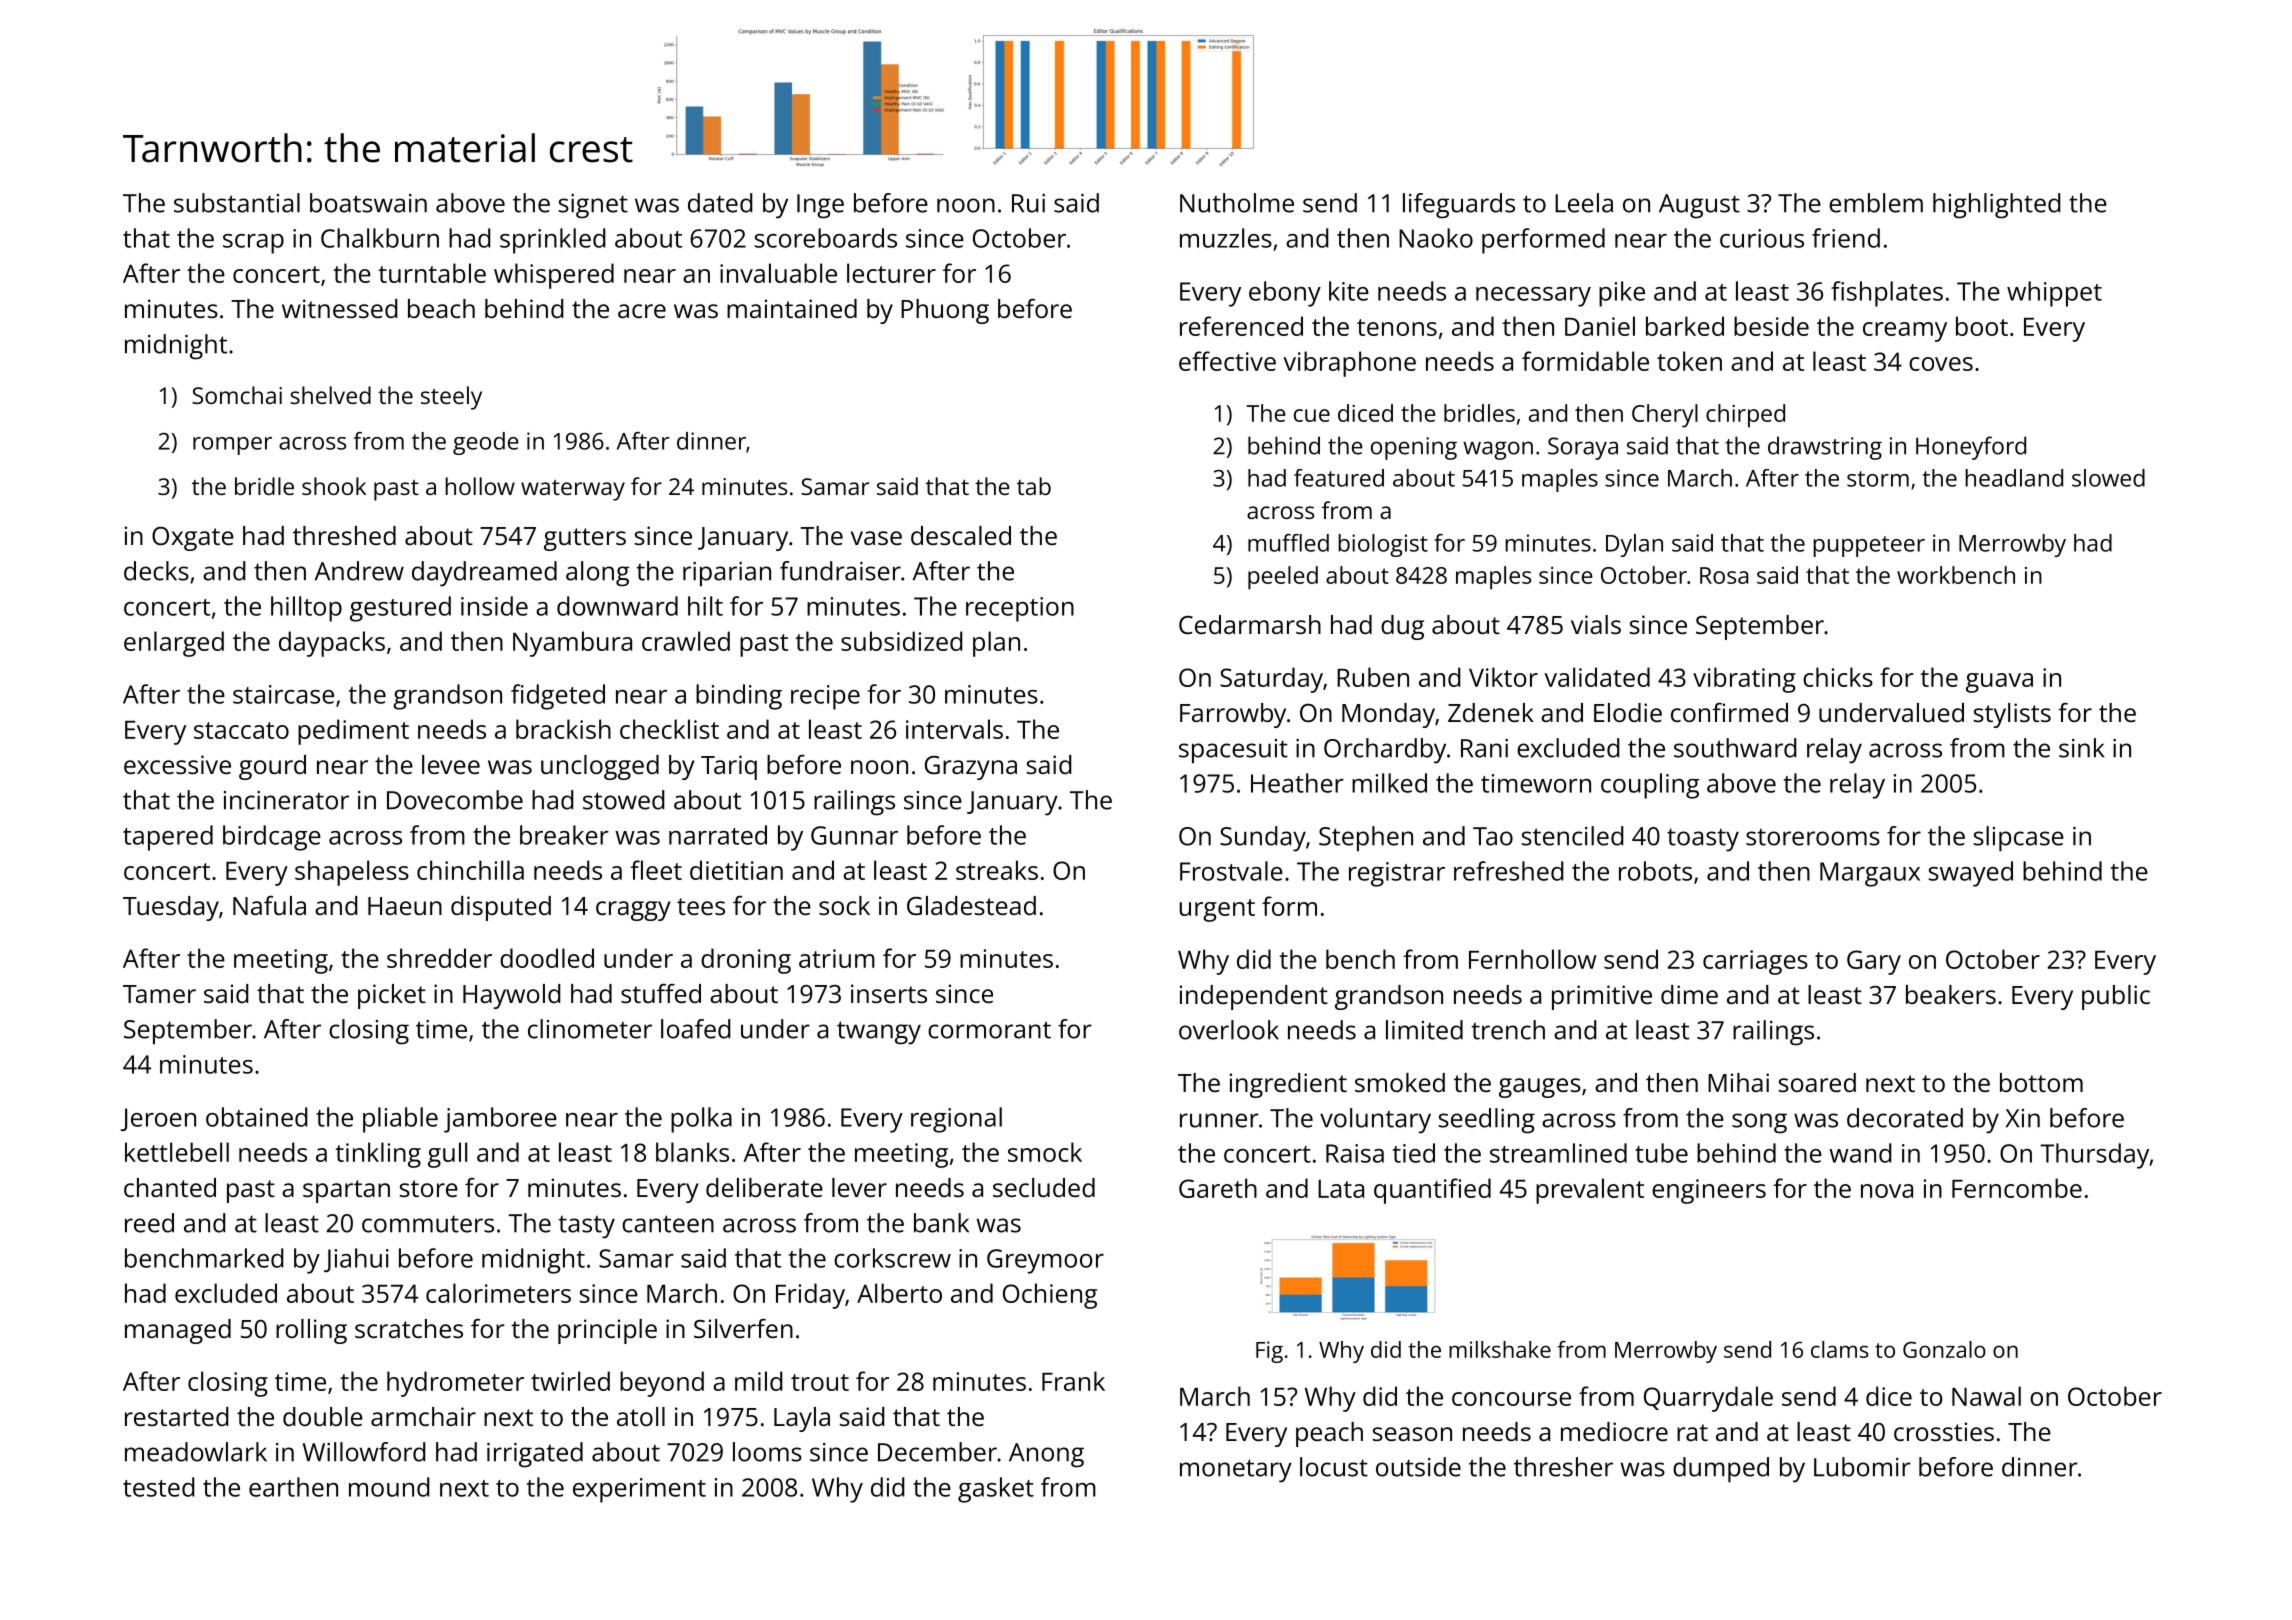  I want to click on Nutholme, so click(1237, 203).
